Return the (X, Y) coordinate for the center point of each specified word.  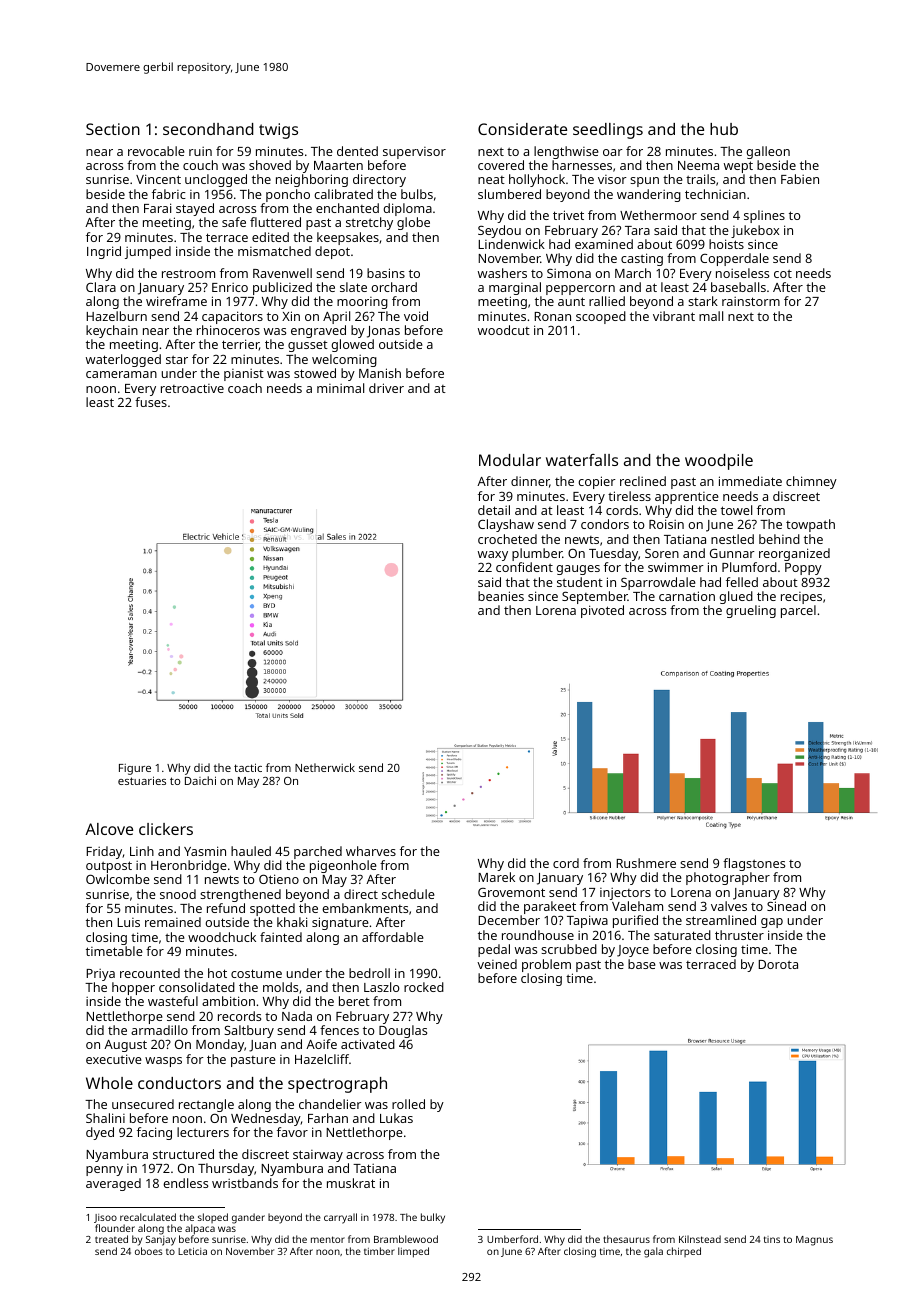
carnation (687, 596)
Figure (135, 769)
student (580, 582)
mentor (328, 1239)
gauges (578, 570)
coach (245, 388)
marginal (515, 288)
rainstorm (751, 301)
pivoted (602, 611)
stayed (195, 209)
